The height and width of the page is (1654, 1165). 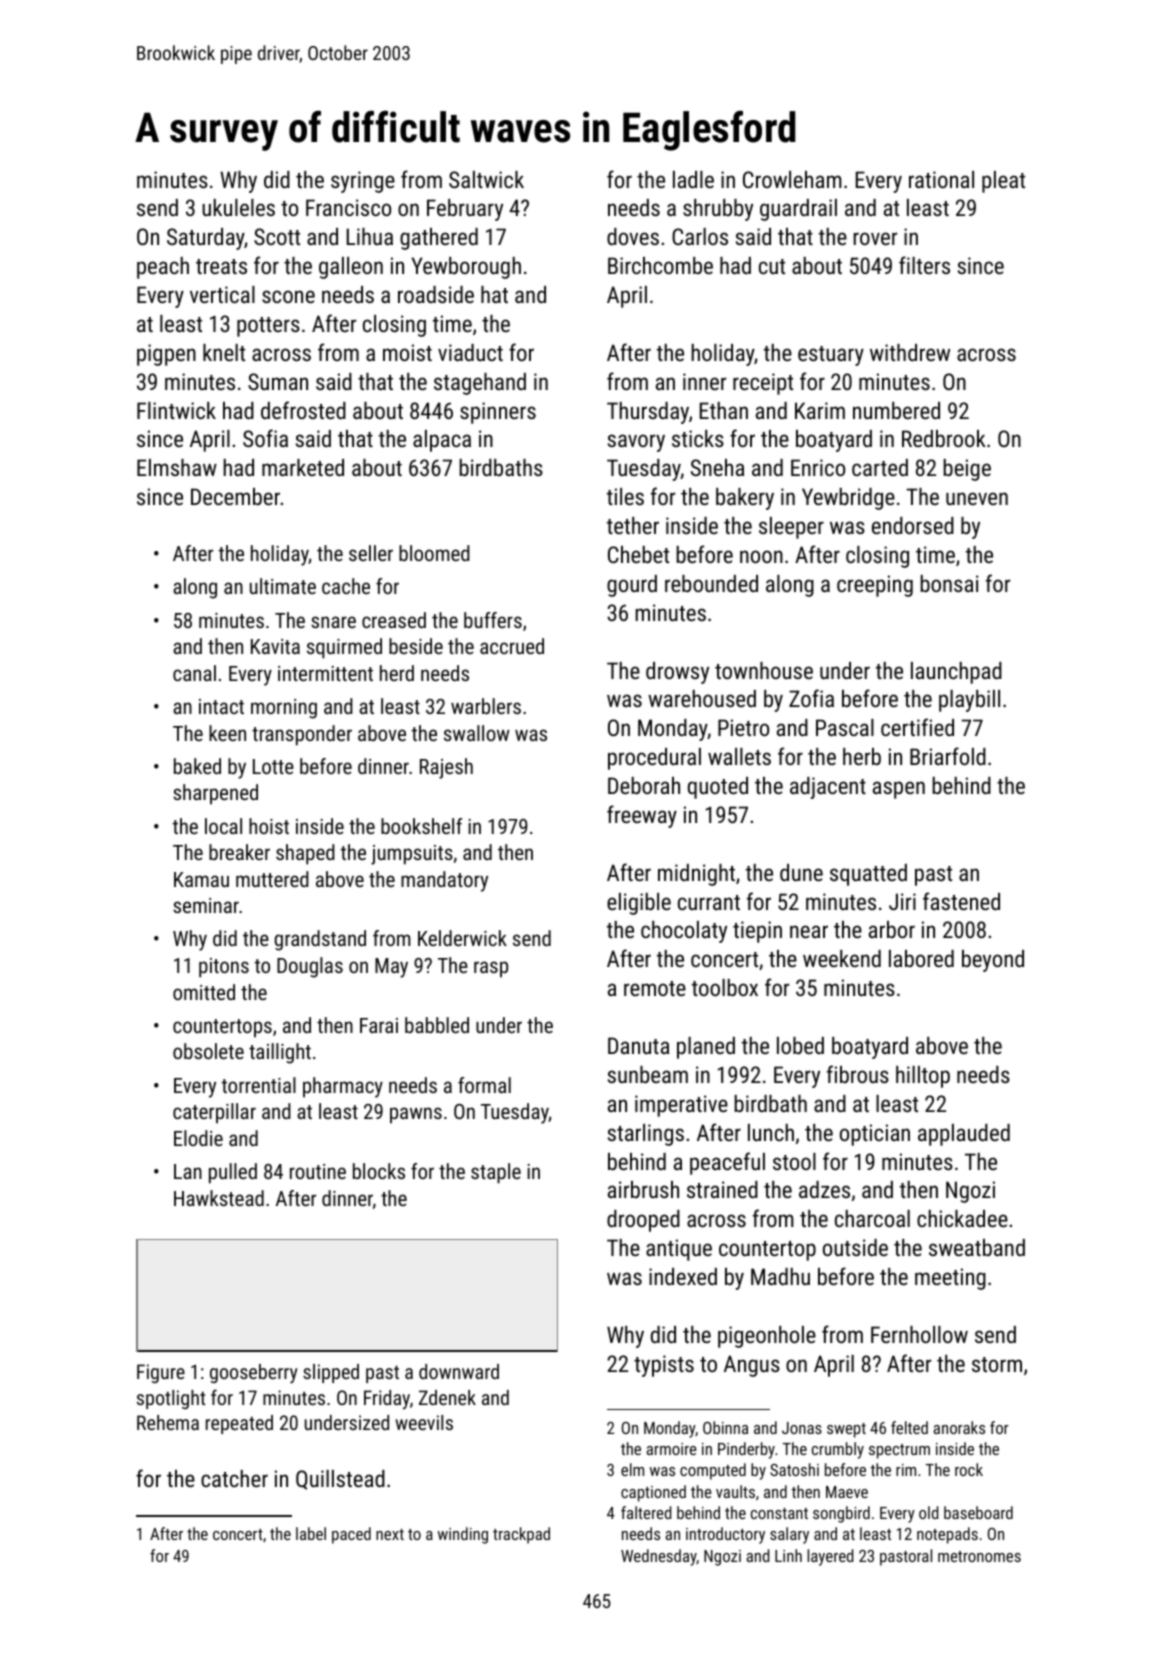 I want to click on caterpillar, so click(x=214, y=1113).
